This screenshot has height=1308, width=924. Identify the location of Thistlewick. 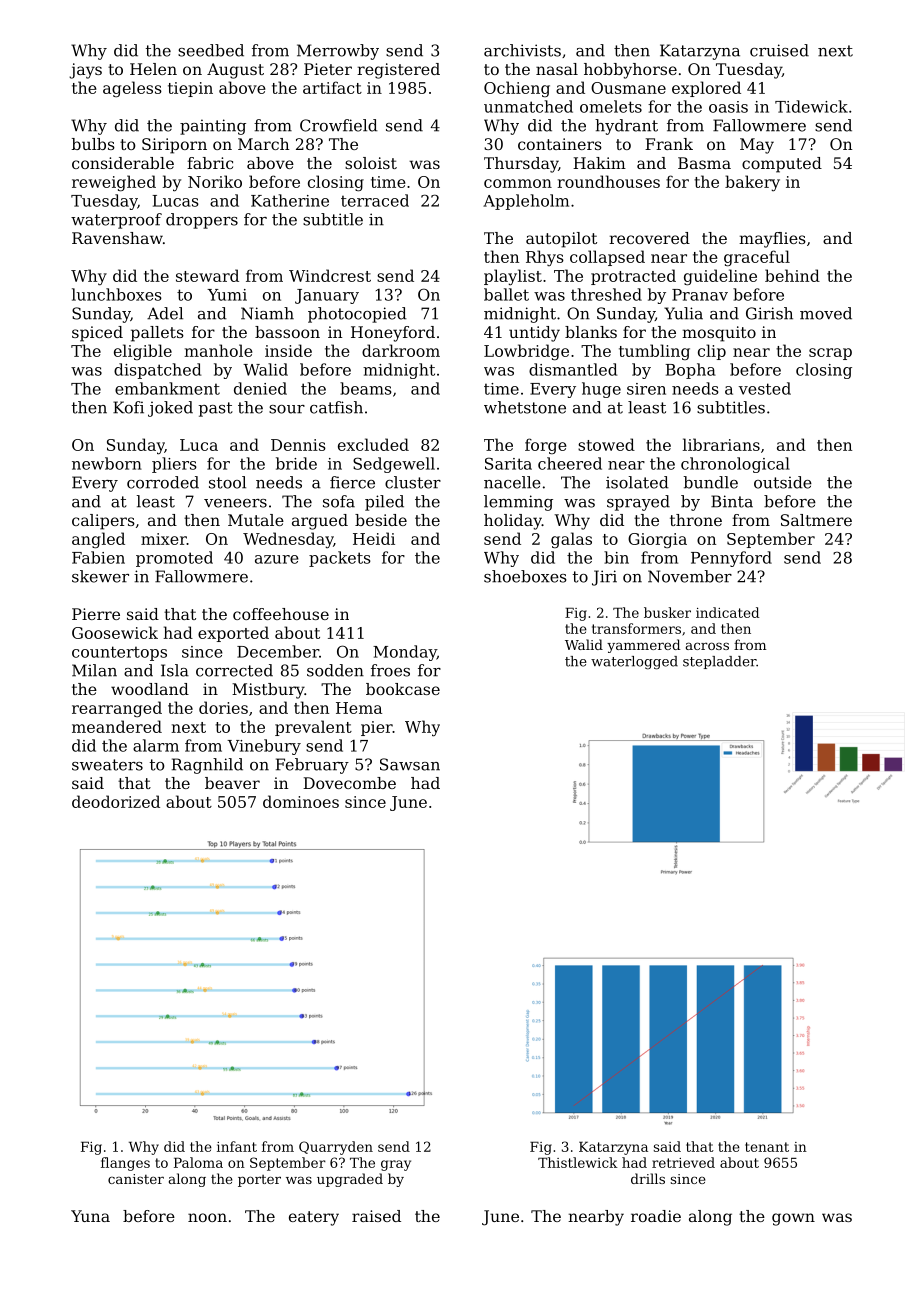
(578, 1162).
